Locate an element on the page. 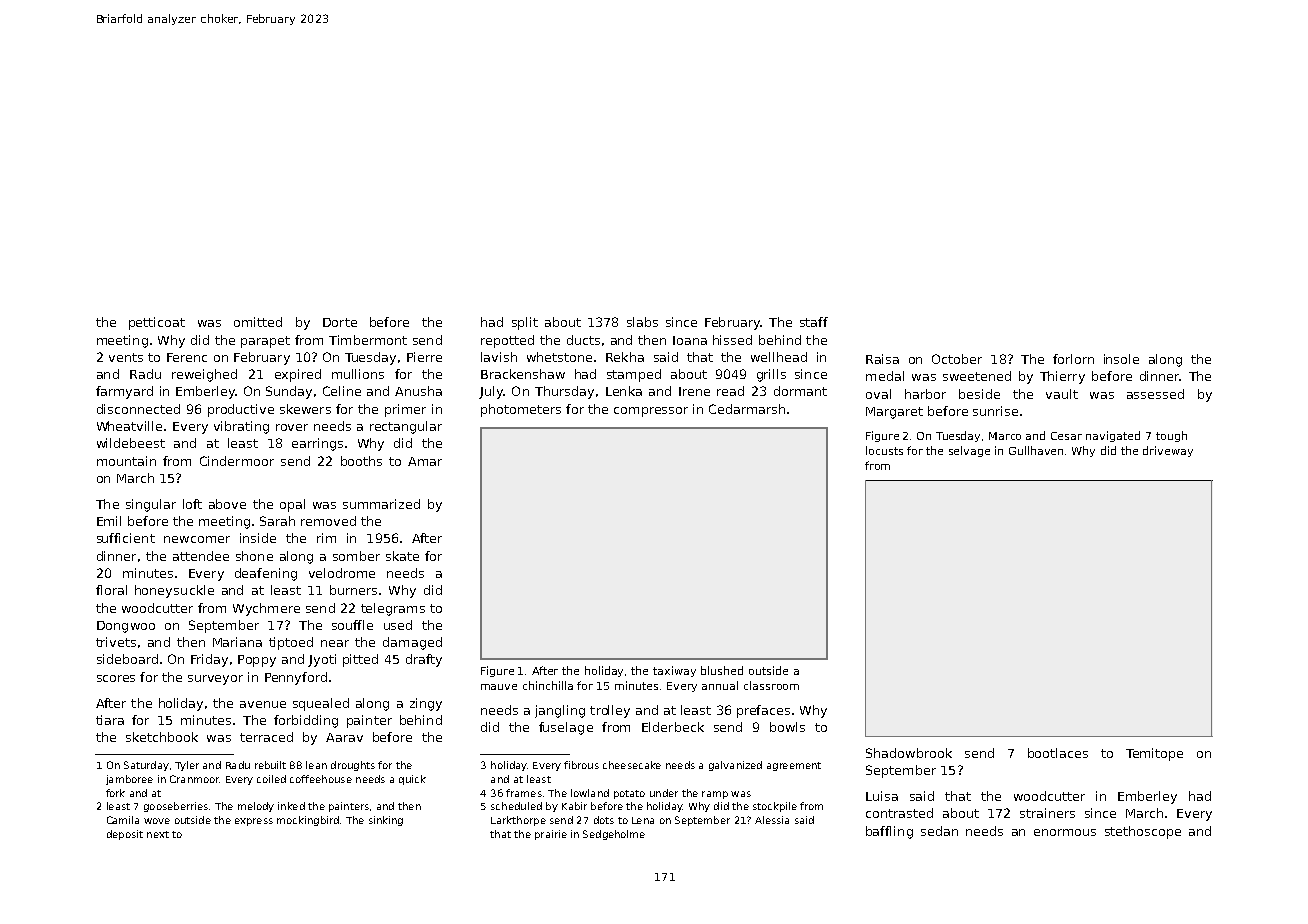  classroom is located at coordinates (771, 685).
